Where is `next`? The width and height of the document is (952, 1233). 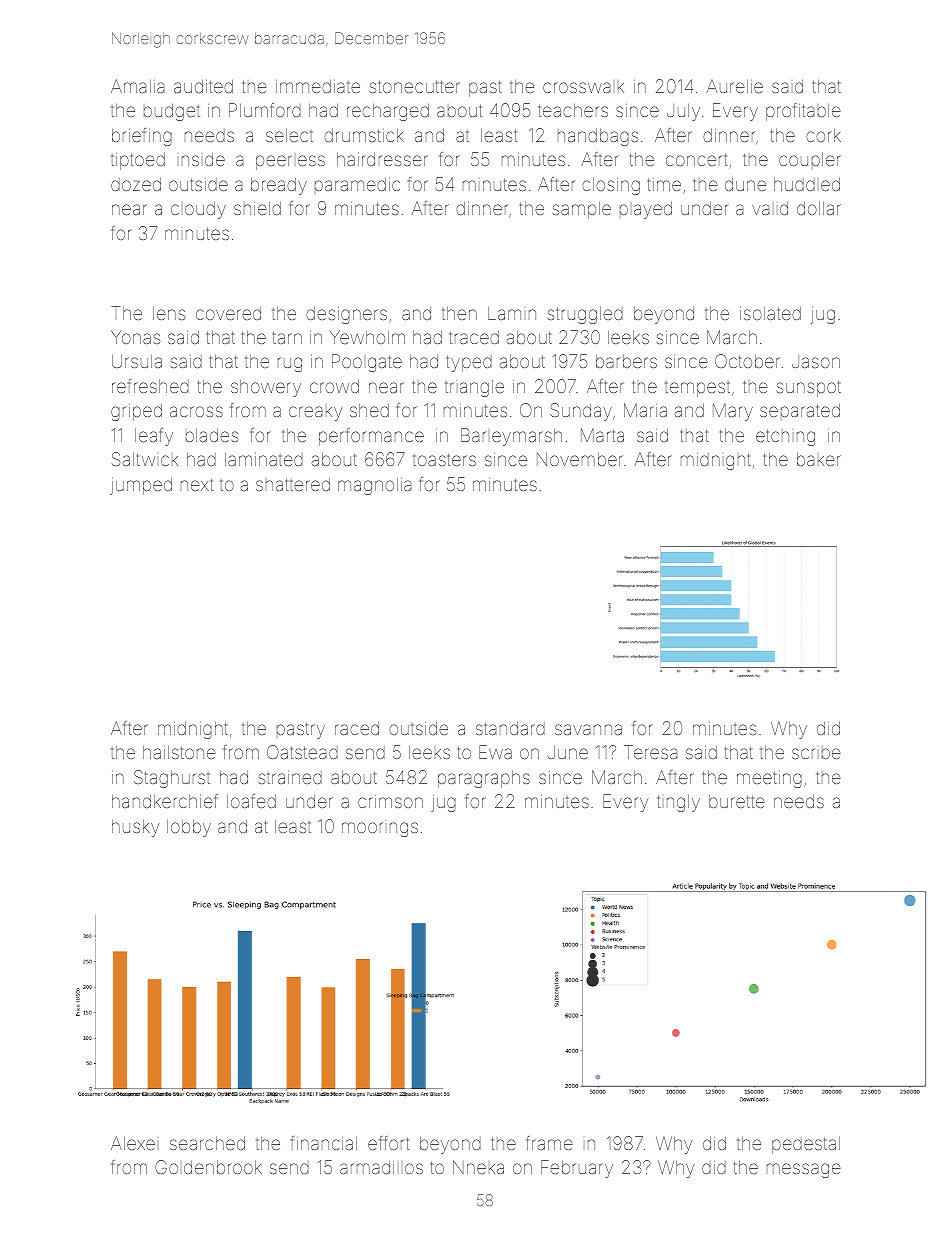 next is located at coordinates (197, 484).
